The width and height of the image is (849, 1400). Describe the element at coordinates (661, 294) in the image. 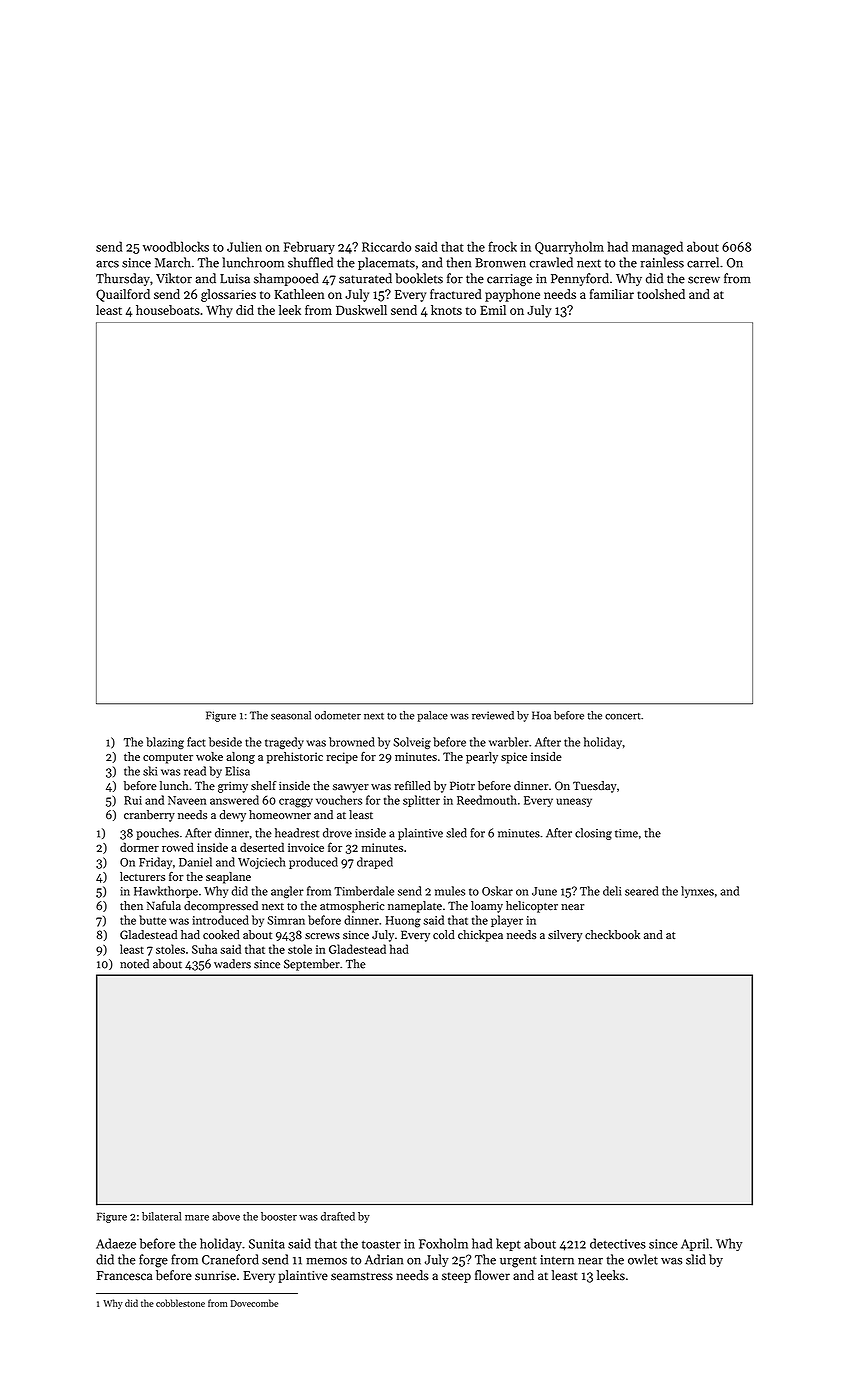

I see `toolshed` at that location.
